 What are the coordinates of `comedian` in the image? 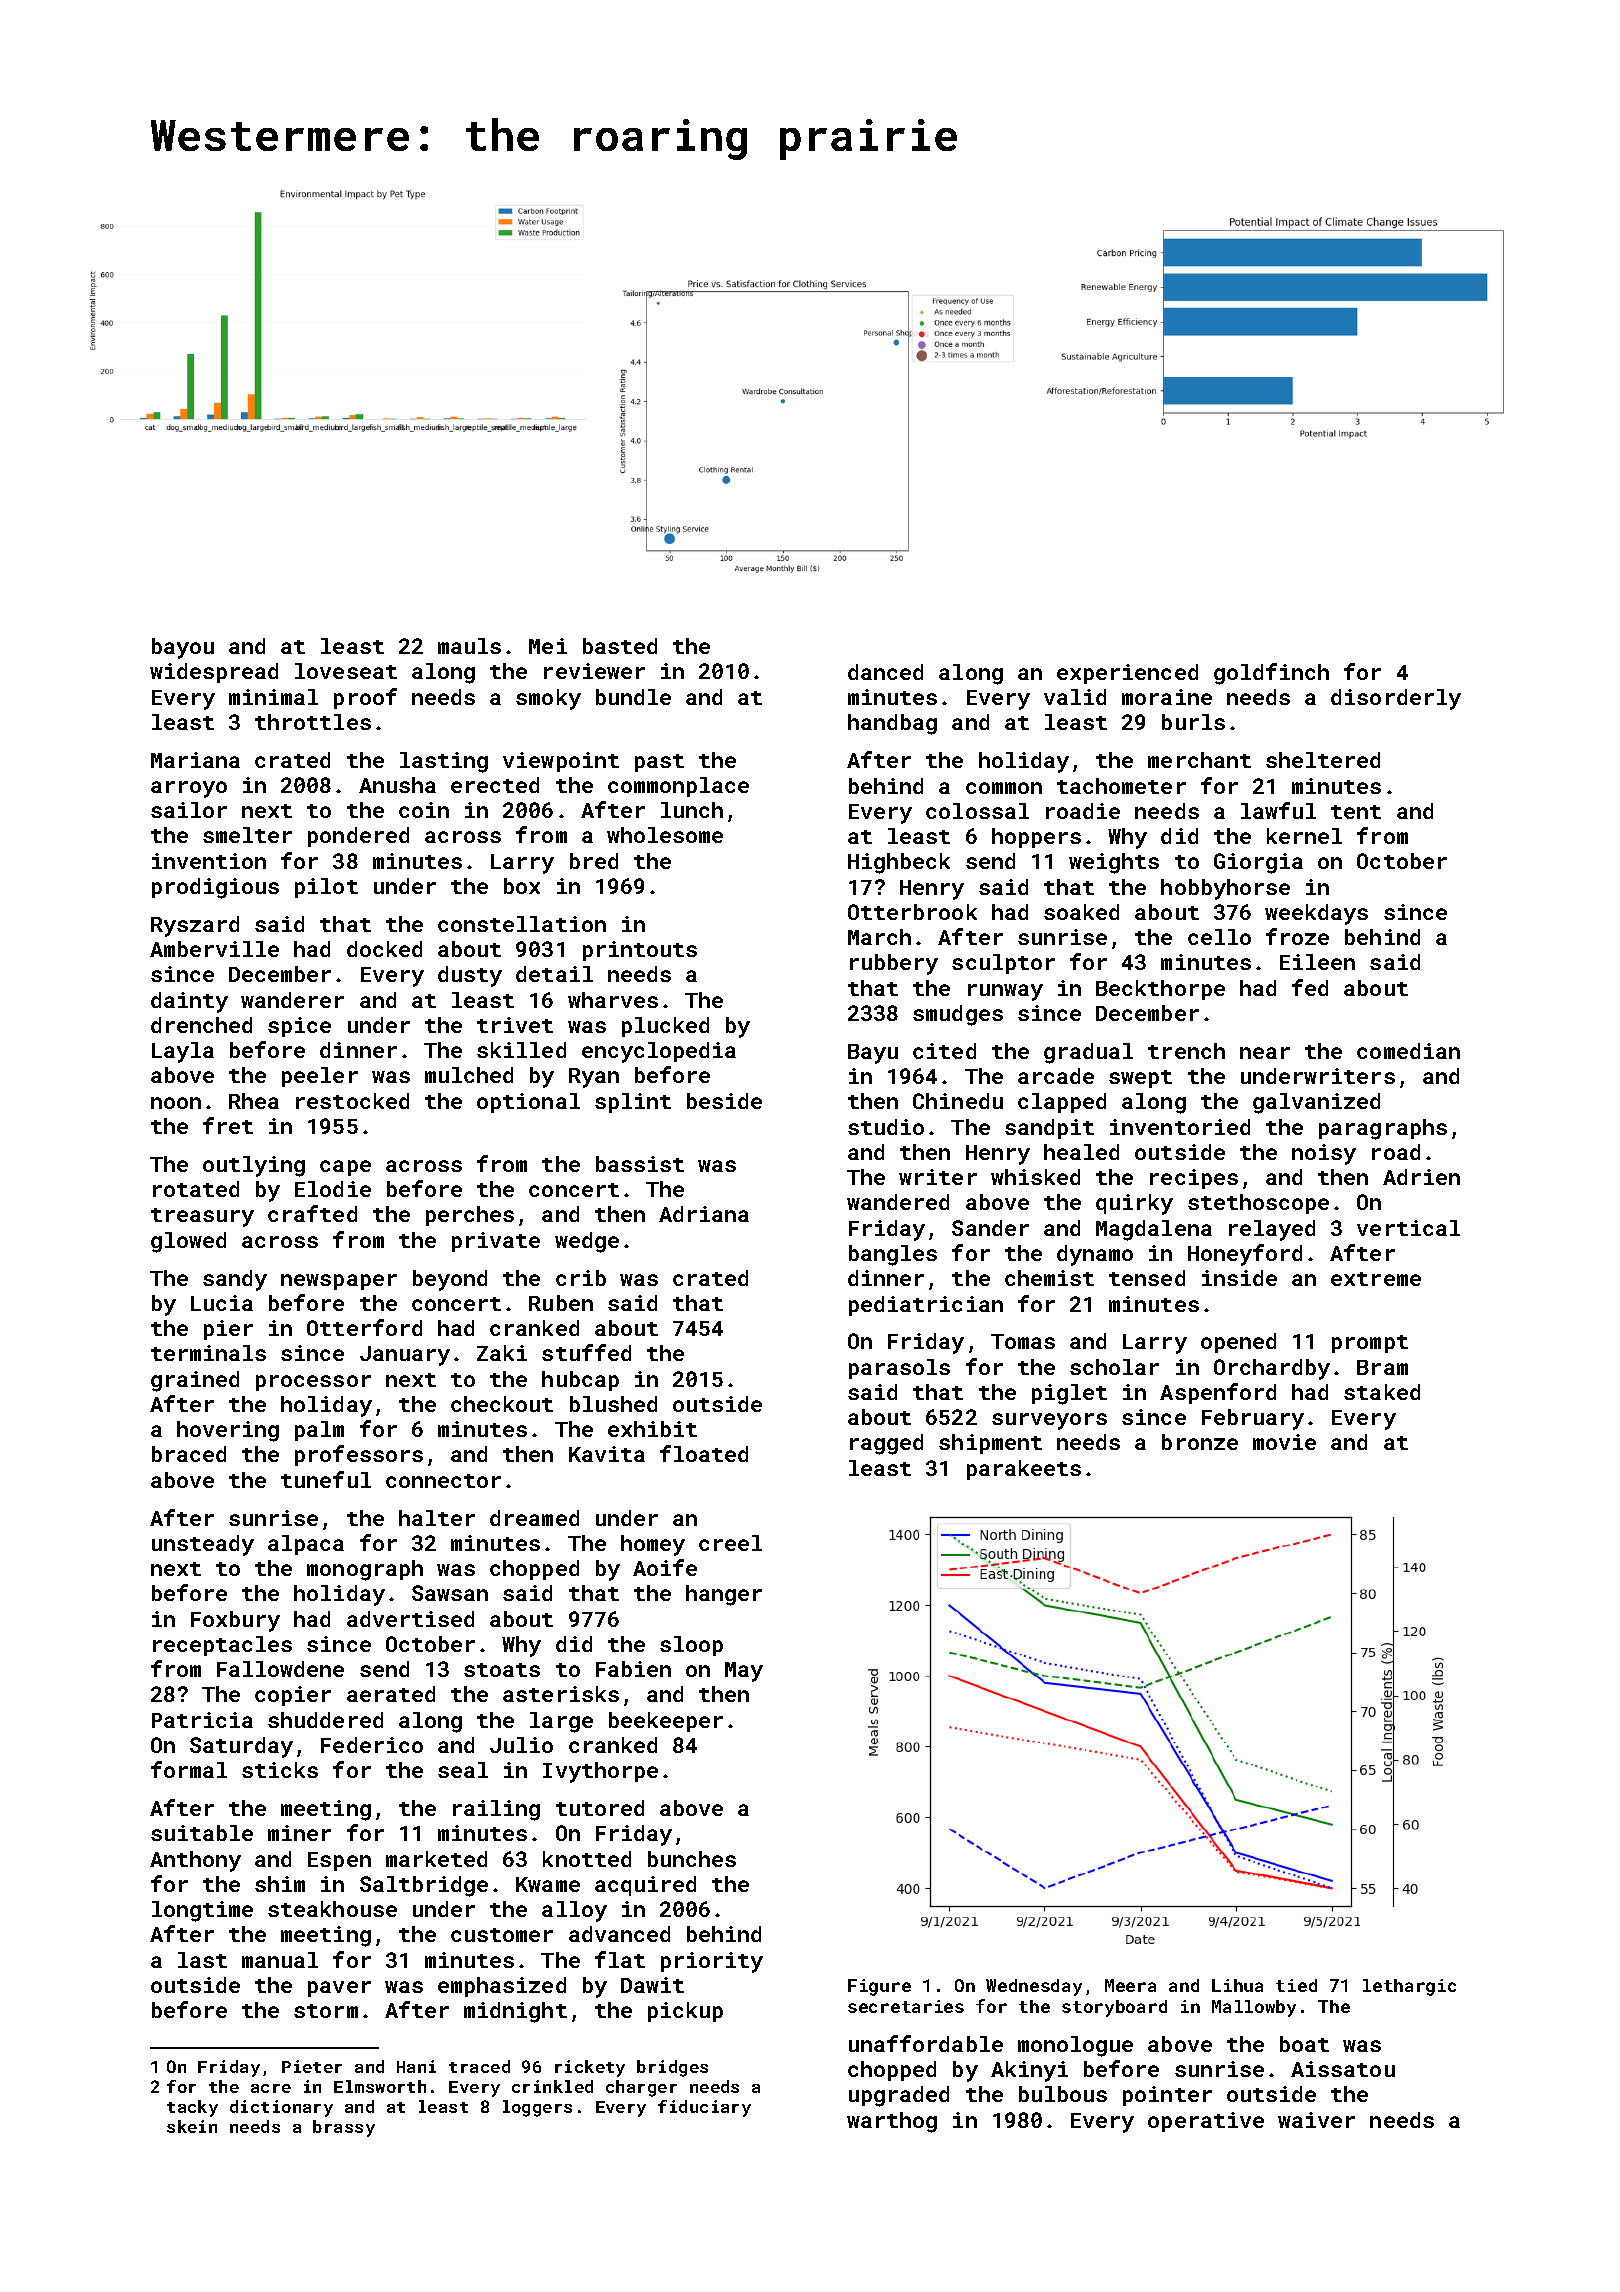 It's located at (1408, 1051).
